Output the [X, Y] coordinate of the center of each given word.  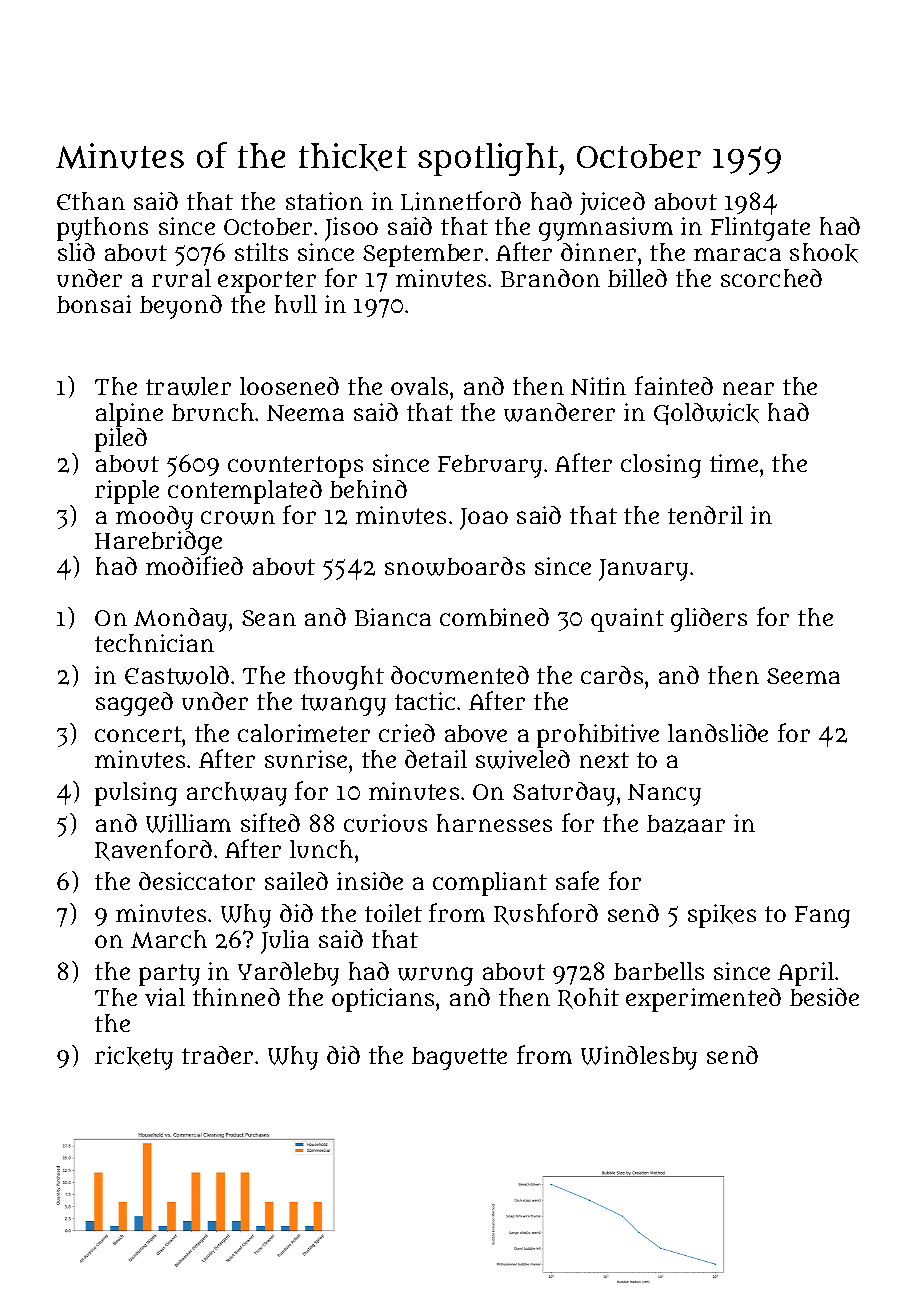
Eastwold [177, 675]
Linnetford [461, 201]
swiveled [523, 759]
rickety [134, 1058]
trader [217, 1055]
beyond [181, 307]
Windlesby [639, 1058]
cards [612, 675]
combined [494, 617]
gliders [709, 620]
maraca [737, 254]
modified [194, 565]
